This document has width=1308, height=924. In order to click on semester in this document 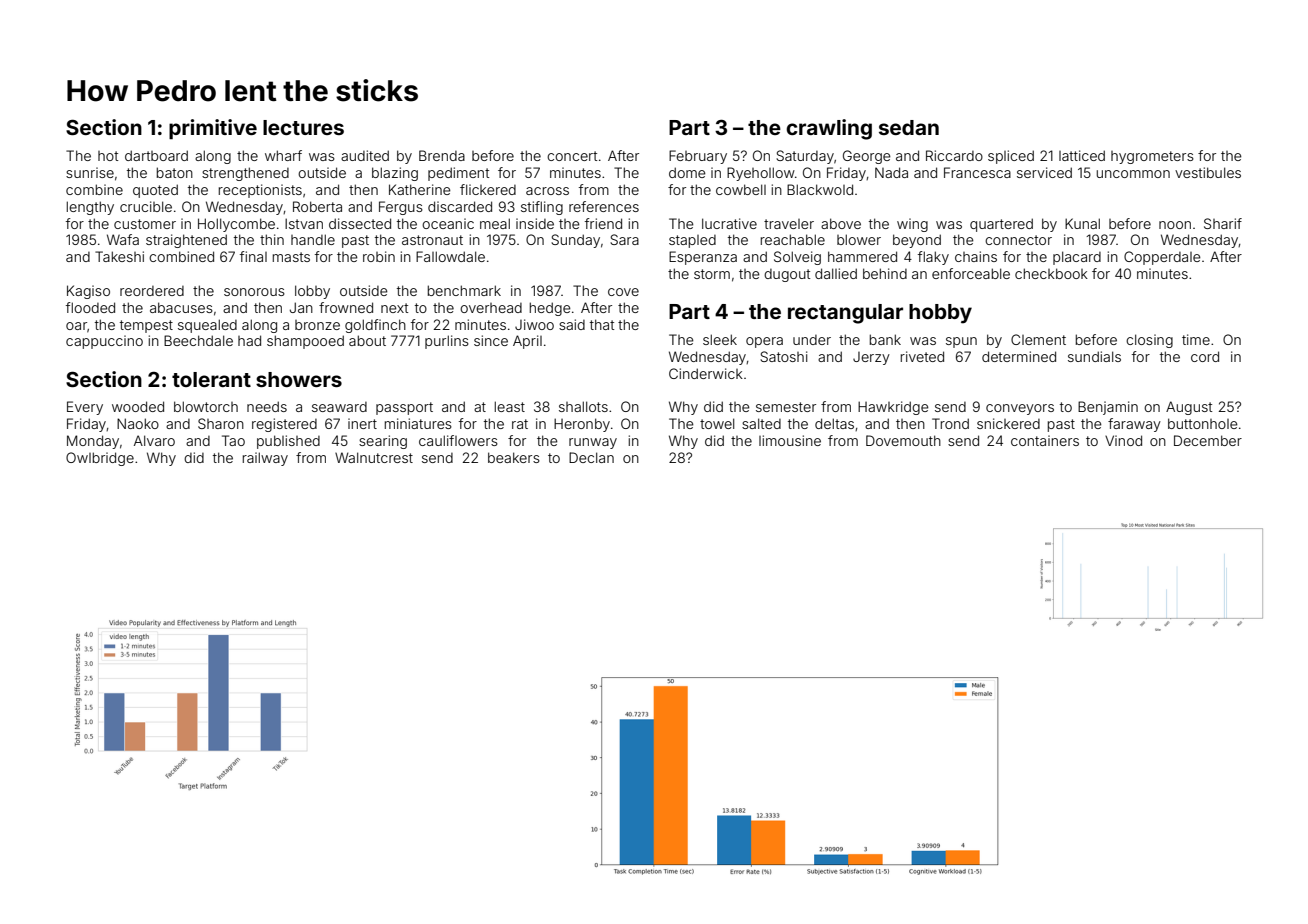, I will do `click(786, 407)`.
